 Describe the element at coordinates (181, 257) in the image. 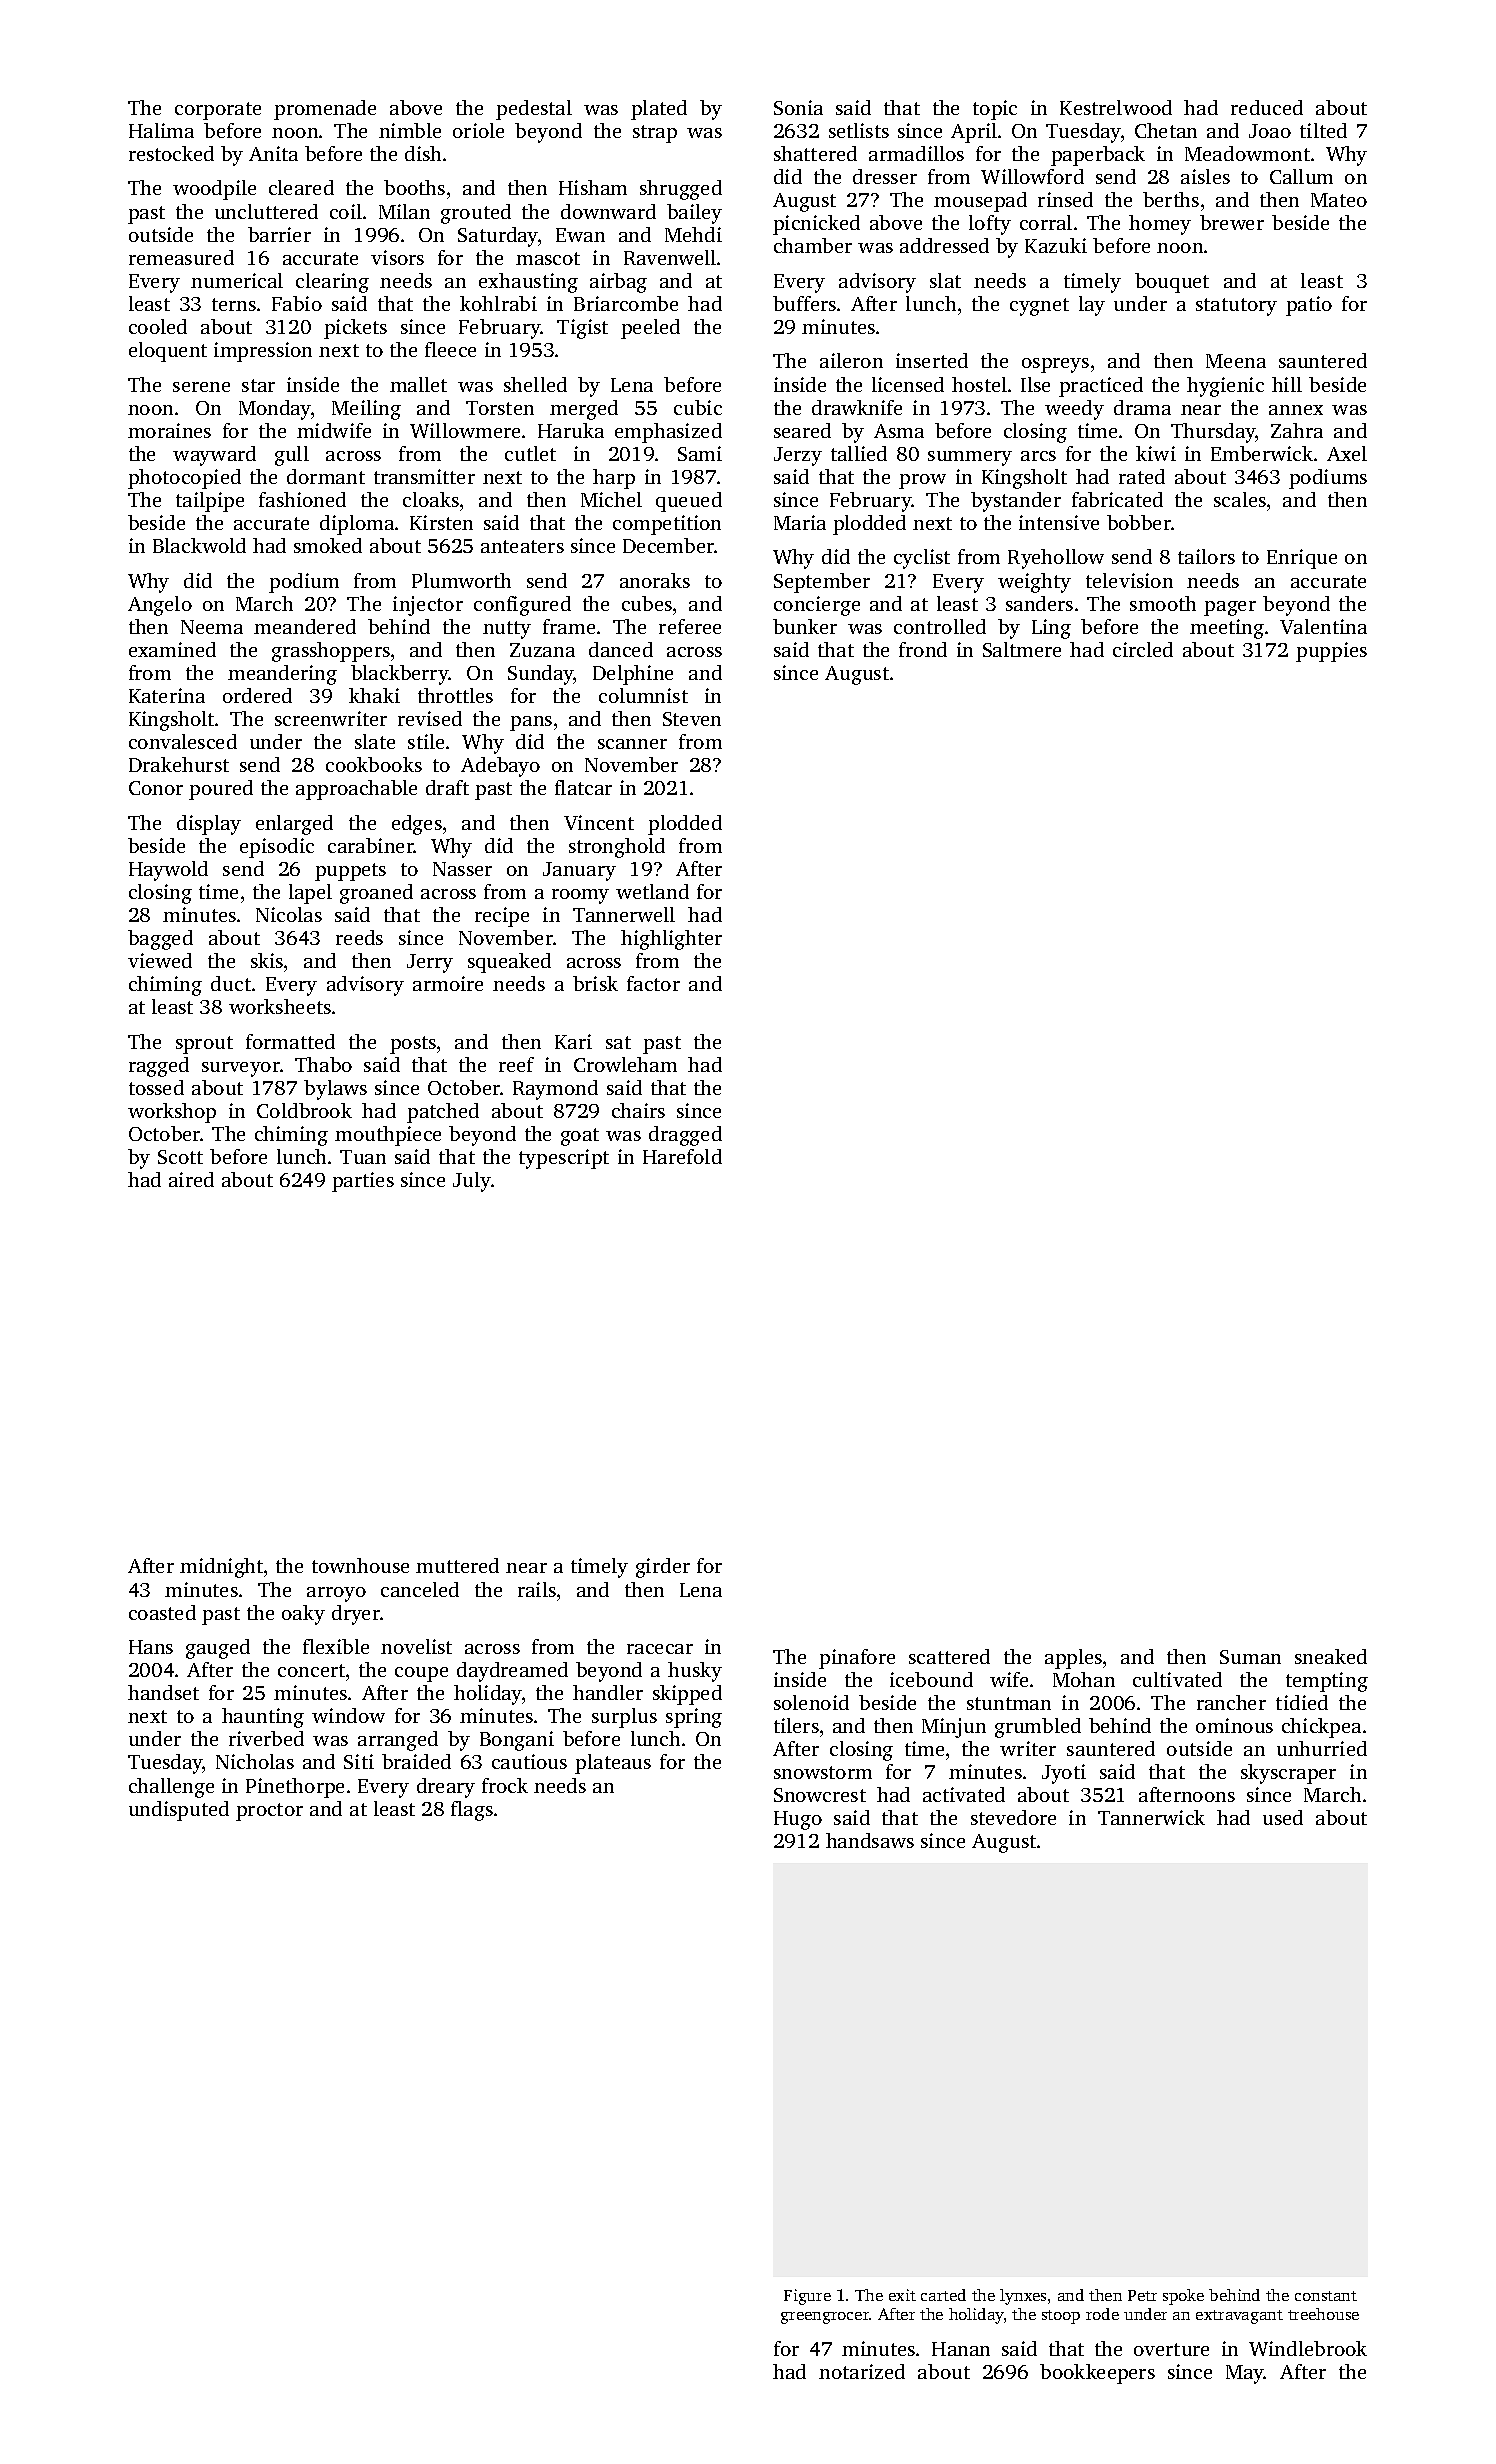

I see `remeasured` at that location.
